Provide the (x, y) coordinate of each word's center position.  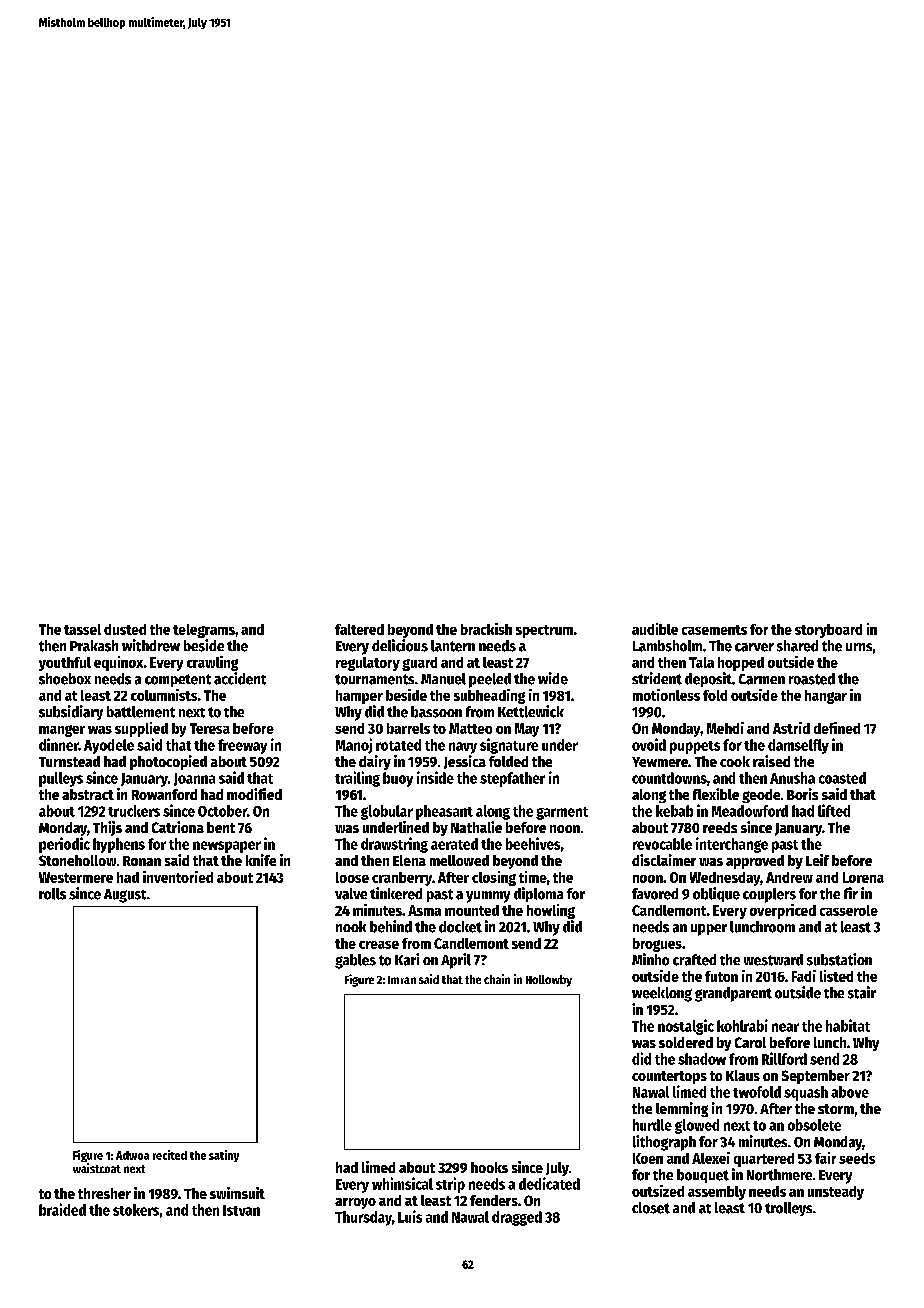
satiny (224, 1156)
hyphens (119, 845)
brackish (486, 629)
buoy (398, 779)
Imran (402, 980)
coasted (842, 778)
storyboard (828, 631)
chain (497, 979)
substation (839, 959)
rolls (52, 894)
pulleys (61, 779)
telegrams (204, 631)
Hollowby (549, 981)
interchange (732, 845)
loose (352, 877)
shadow (702, 1059)
